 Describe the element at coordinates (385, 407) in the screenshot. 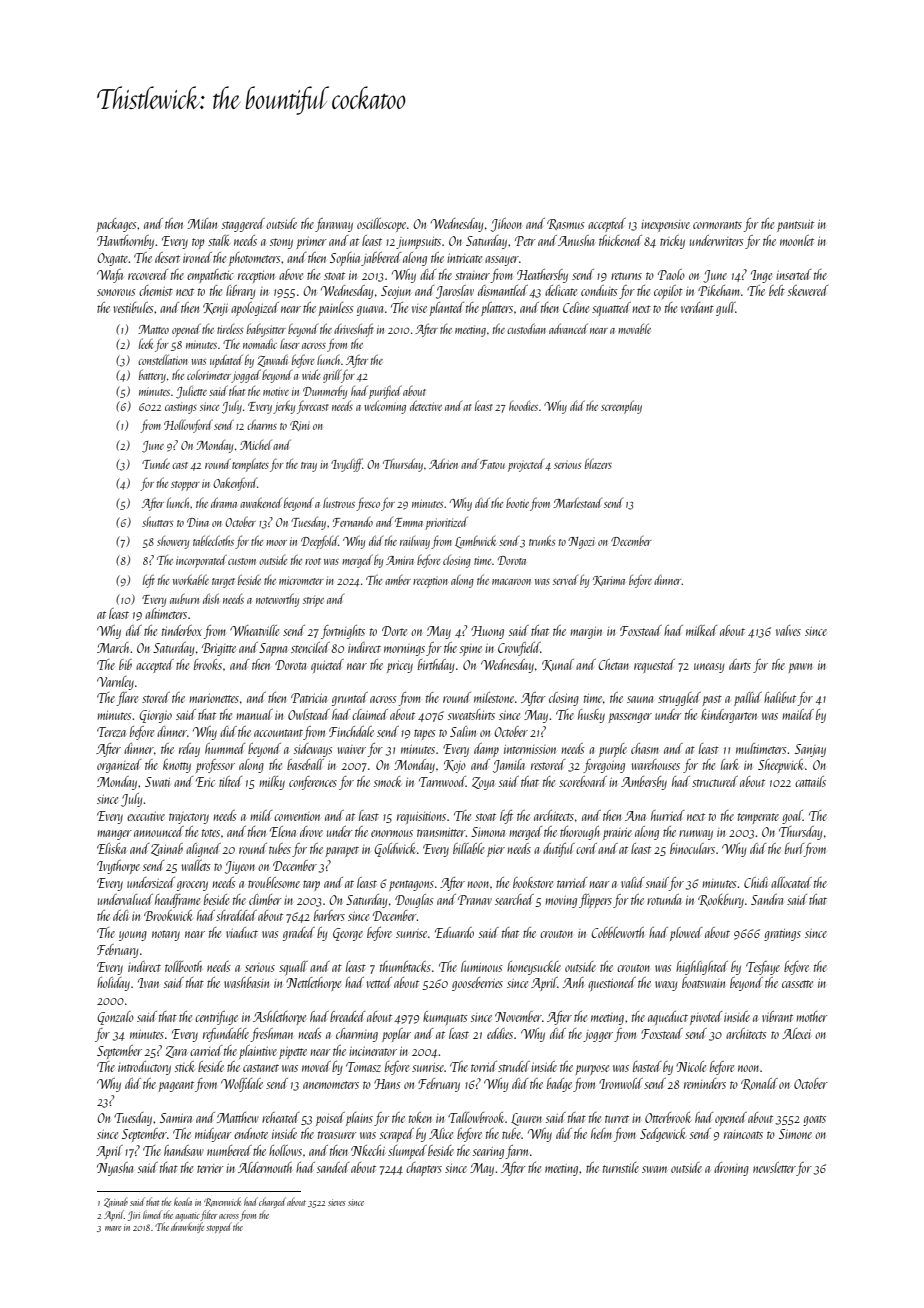

I see `welcoming` at that location.
